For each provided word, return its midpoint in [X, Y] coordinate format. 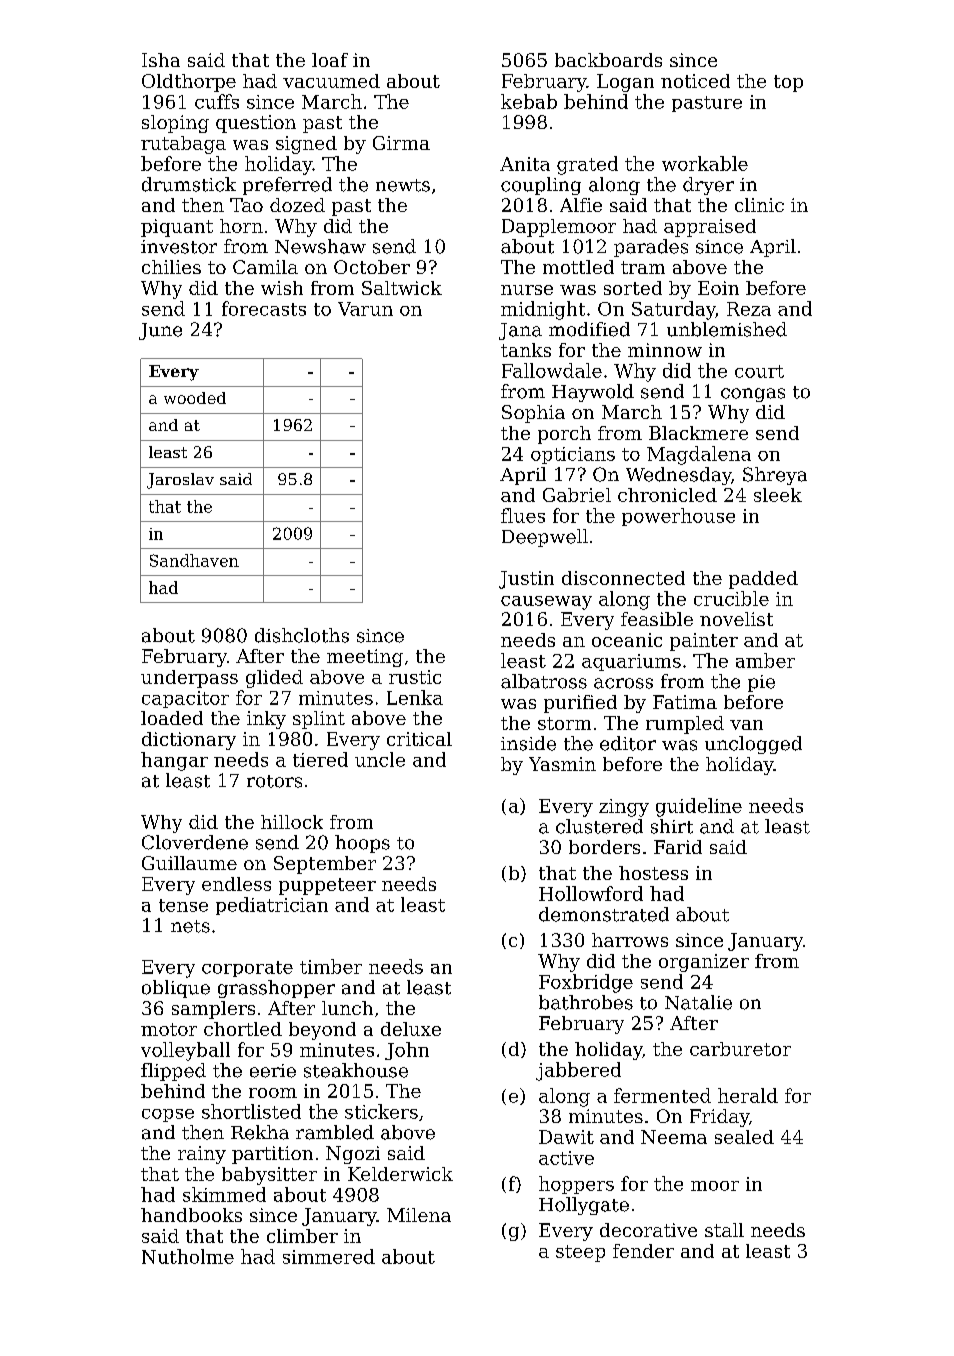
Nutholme [188, 1256]
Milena [419, 1215]
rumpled [685, 725]
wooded [195, 398]
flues [523, 515]
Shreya [775, 476]
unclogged [753, 745]
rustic [415, 677]
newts [403, 185]
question [256, 124]
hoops [362, 844]
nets [190, 926]
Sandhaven [194, 560]
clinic [759, 205]
